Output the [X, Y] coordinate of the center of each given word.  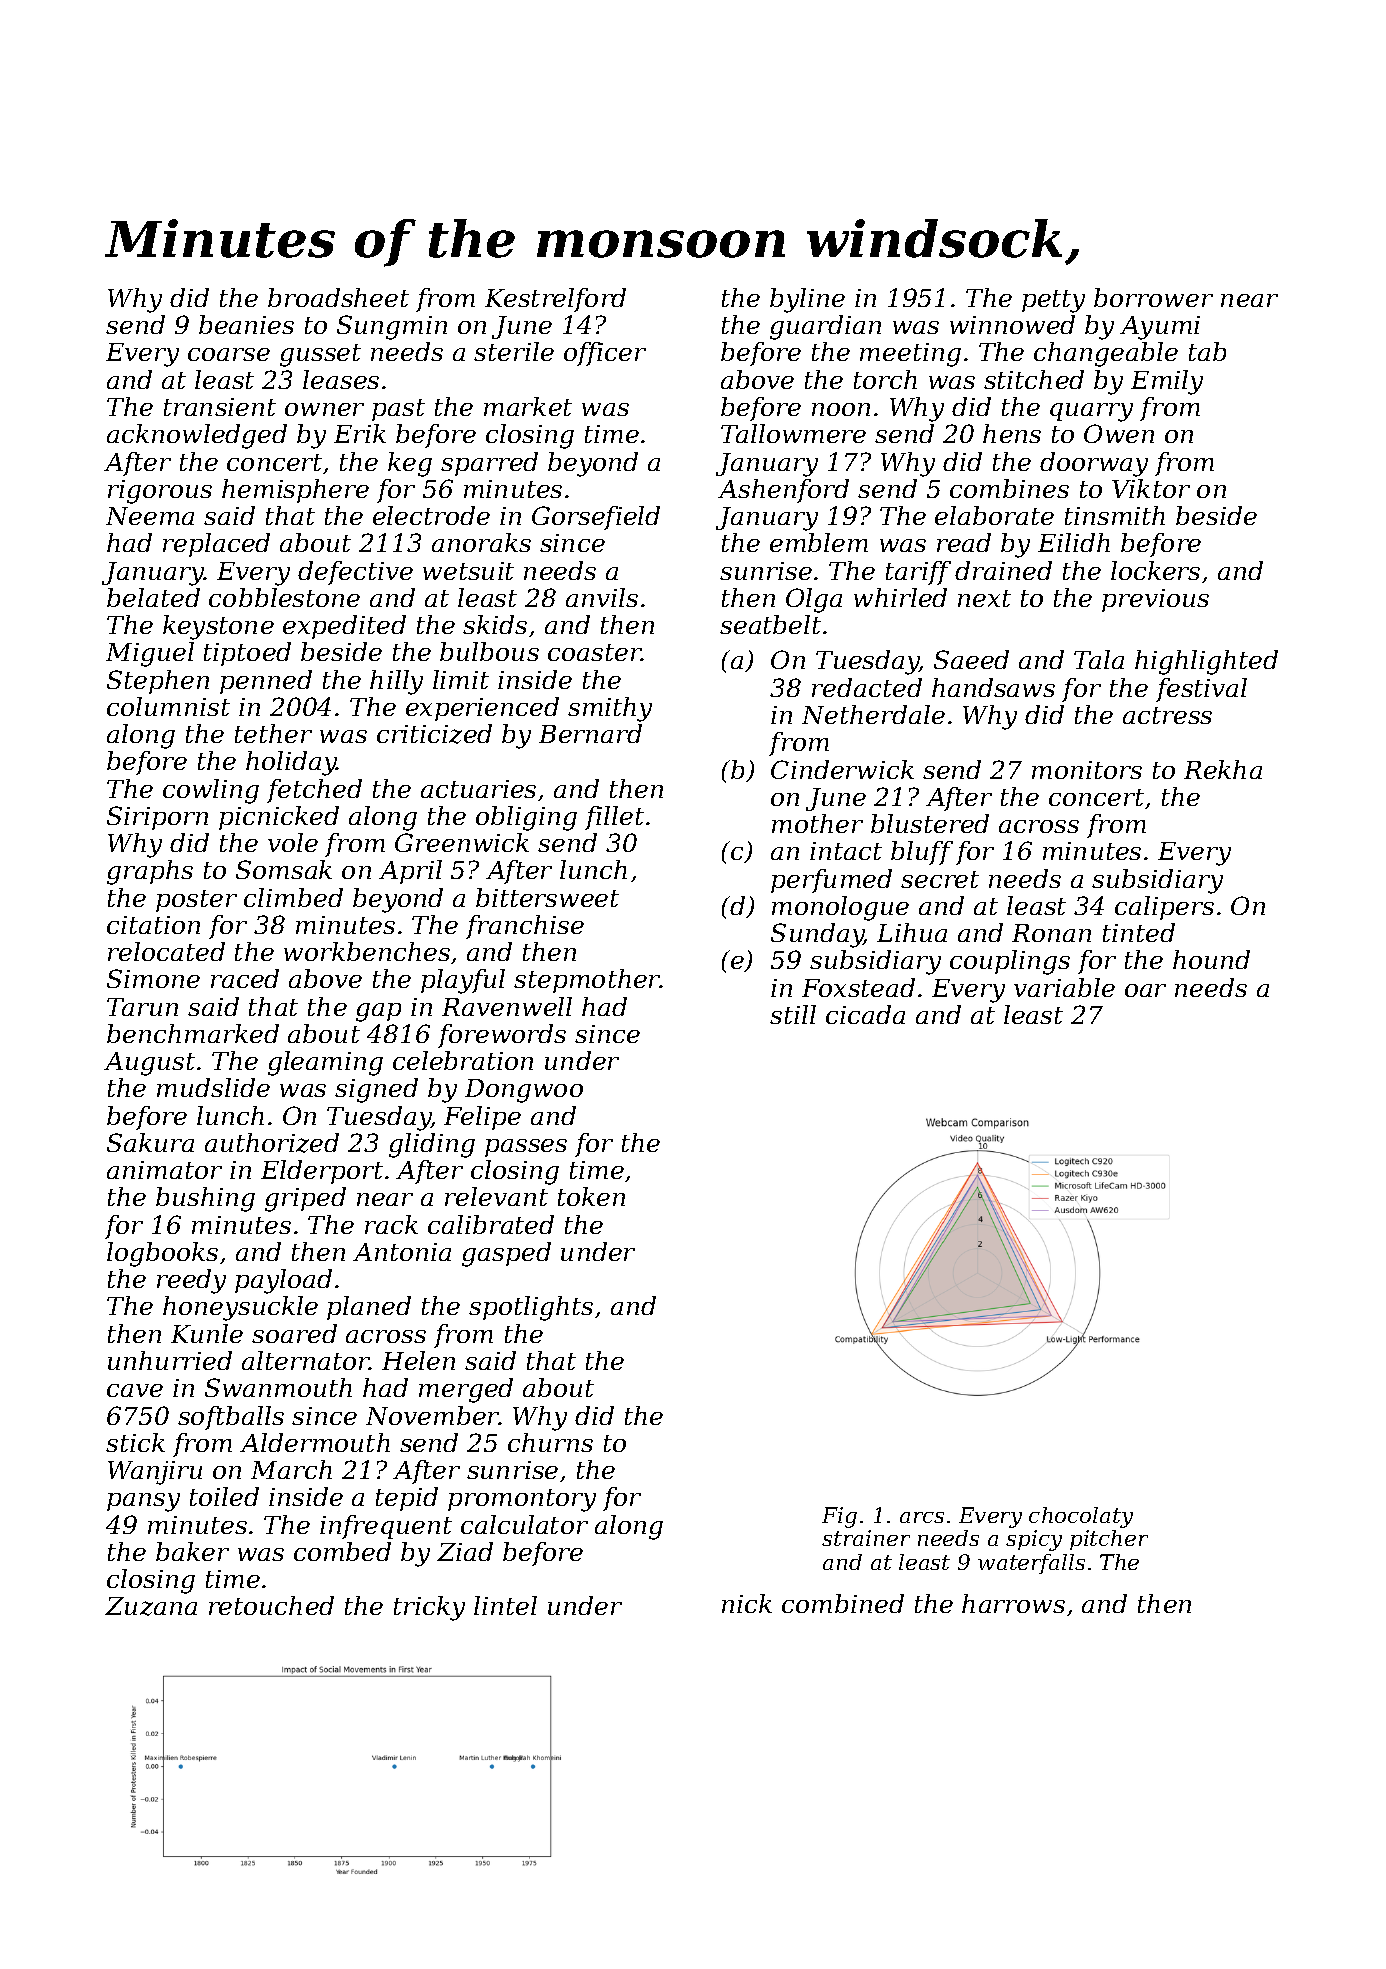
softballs [231, 1418]
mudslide [213, 1087]
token [591, 1196]
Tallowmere [793, 433]
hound [1211, 959]
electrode [431, 515]
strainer [866, 1538]
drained [1003, 570]
